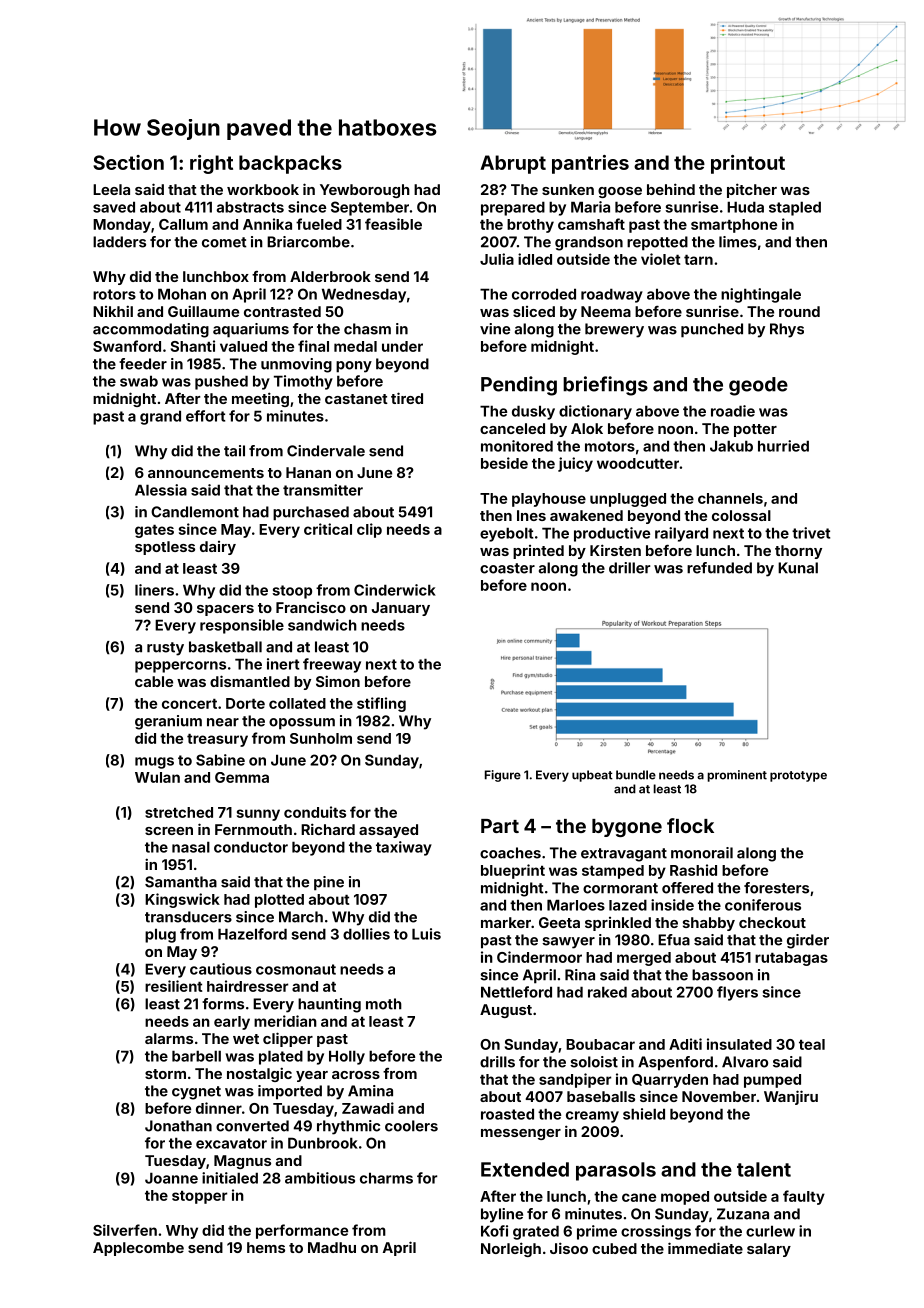 Image resolution: width=924 pixels, height=1308 pixels. I want to click on printout, so click(748, 164).
